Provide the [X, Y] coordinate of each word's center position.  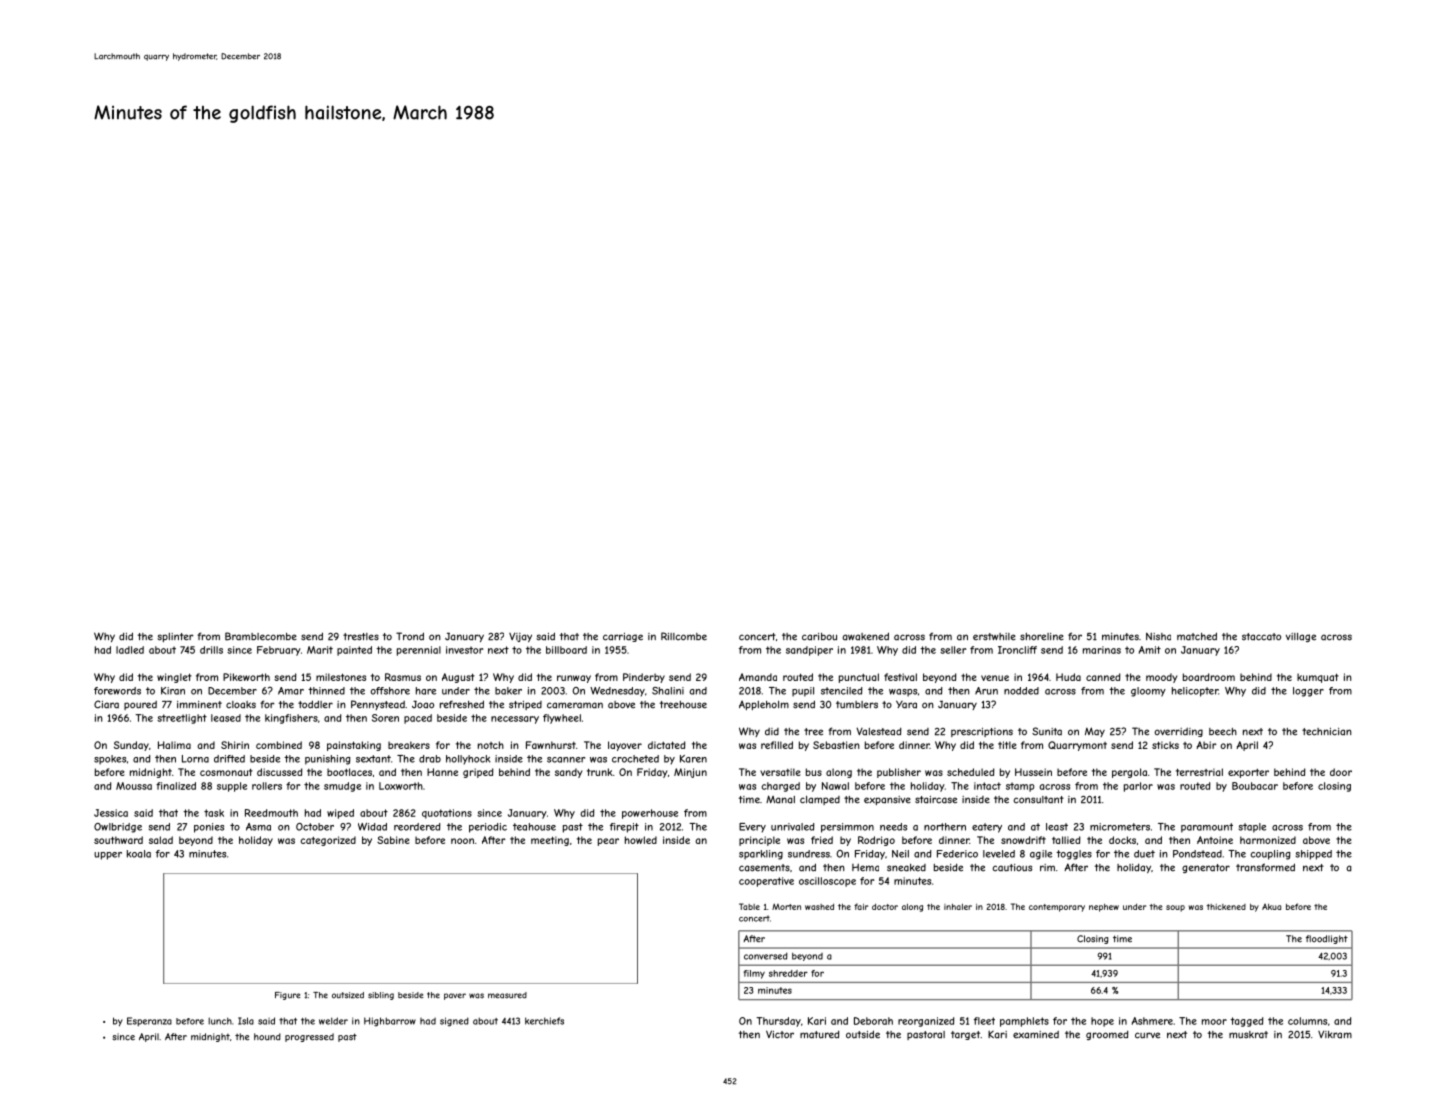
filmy [754, 974]
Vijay [520, 637]
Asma [258, 827]
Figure [288, 996]
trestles [361, 637]
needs [893, 827]
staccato [1261, 637]
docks [1122, 840]
